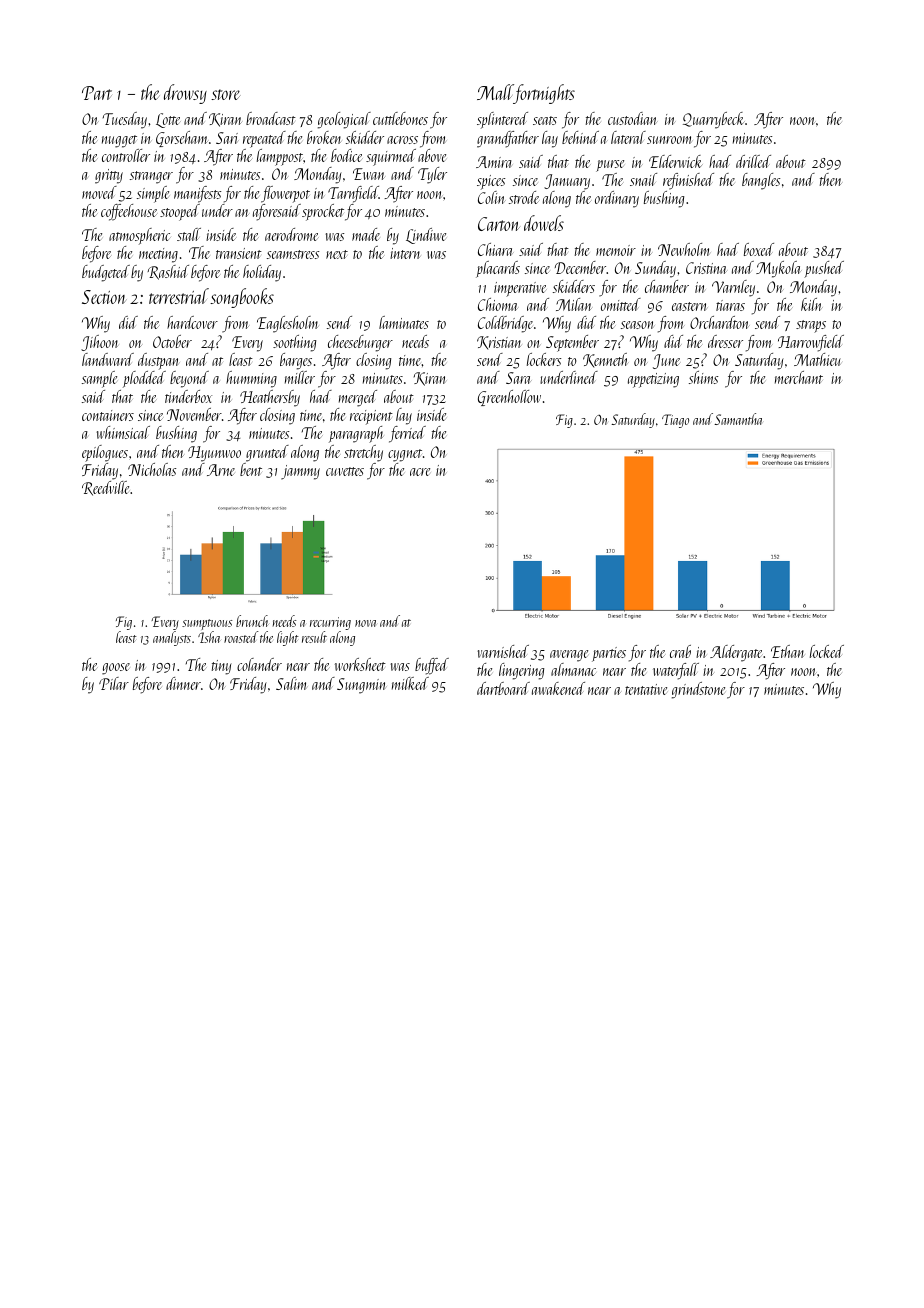  Describe the element at coordinates (519, 378) in the document. I see `Sara` at that location.
